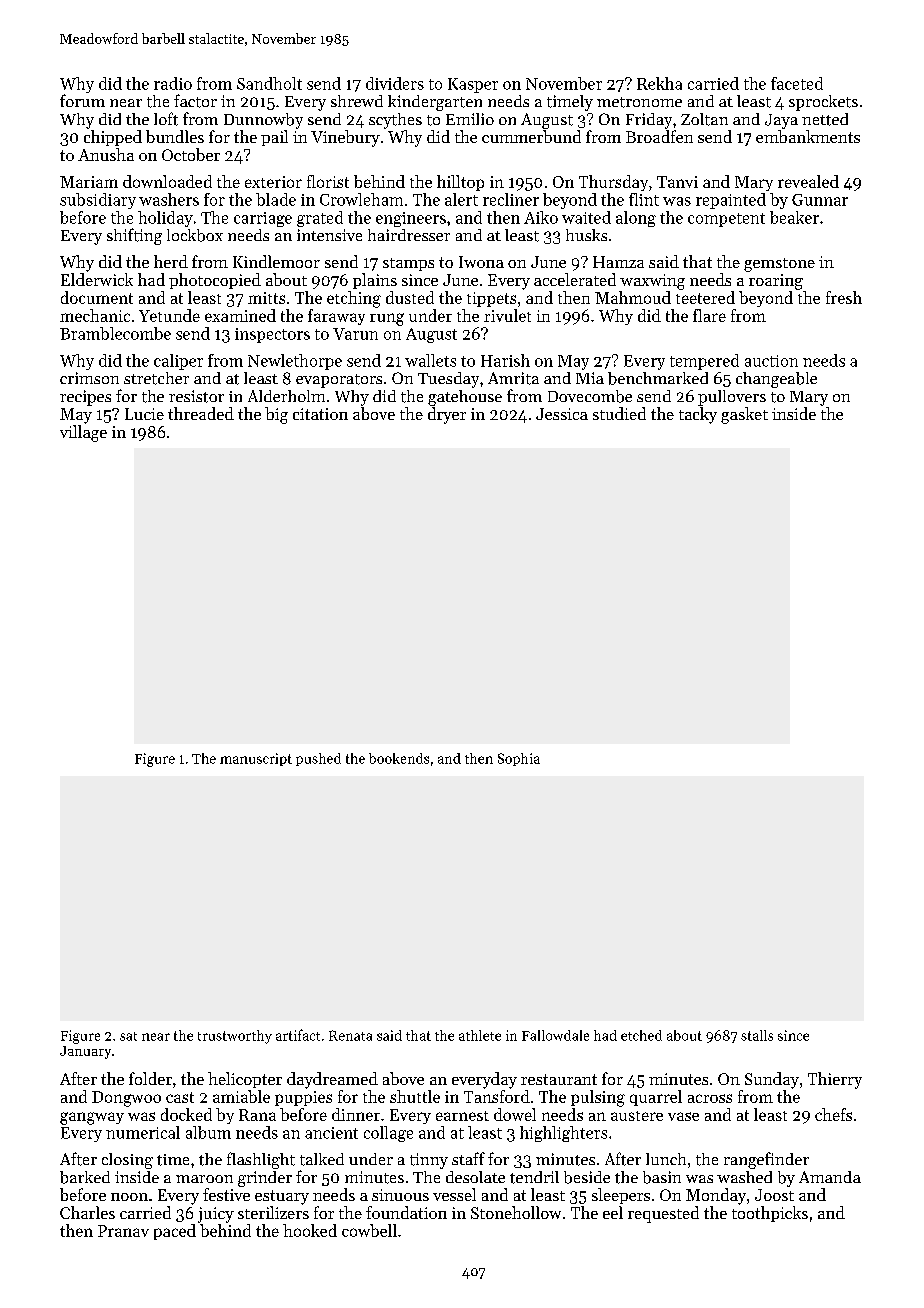 The width and height of the page is (924, 1308). What do you see at coordinates (659, 83) in the page?
I see `Rekha` at bounding box center [659, 83].
